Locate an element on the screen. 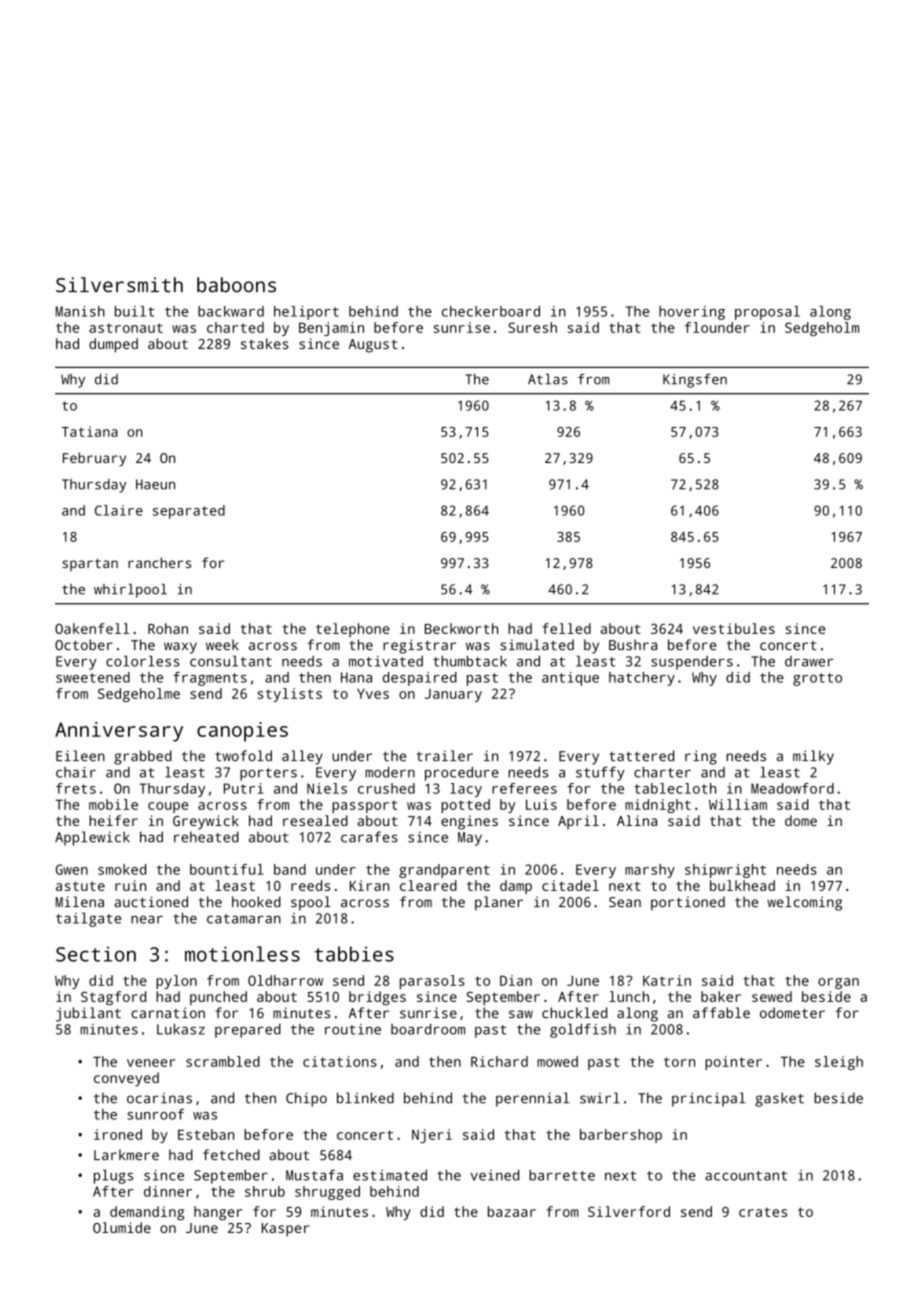 The height and width of the screenshot is (1308, 924). estimated is located at coordinates (390, 1175).
